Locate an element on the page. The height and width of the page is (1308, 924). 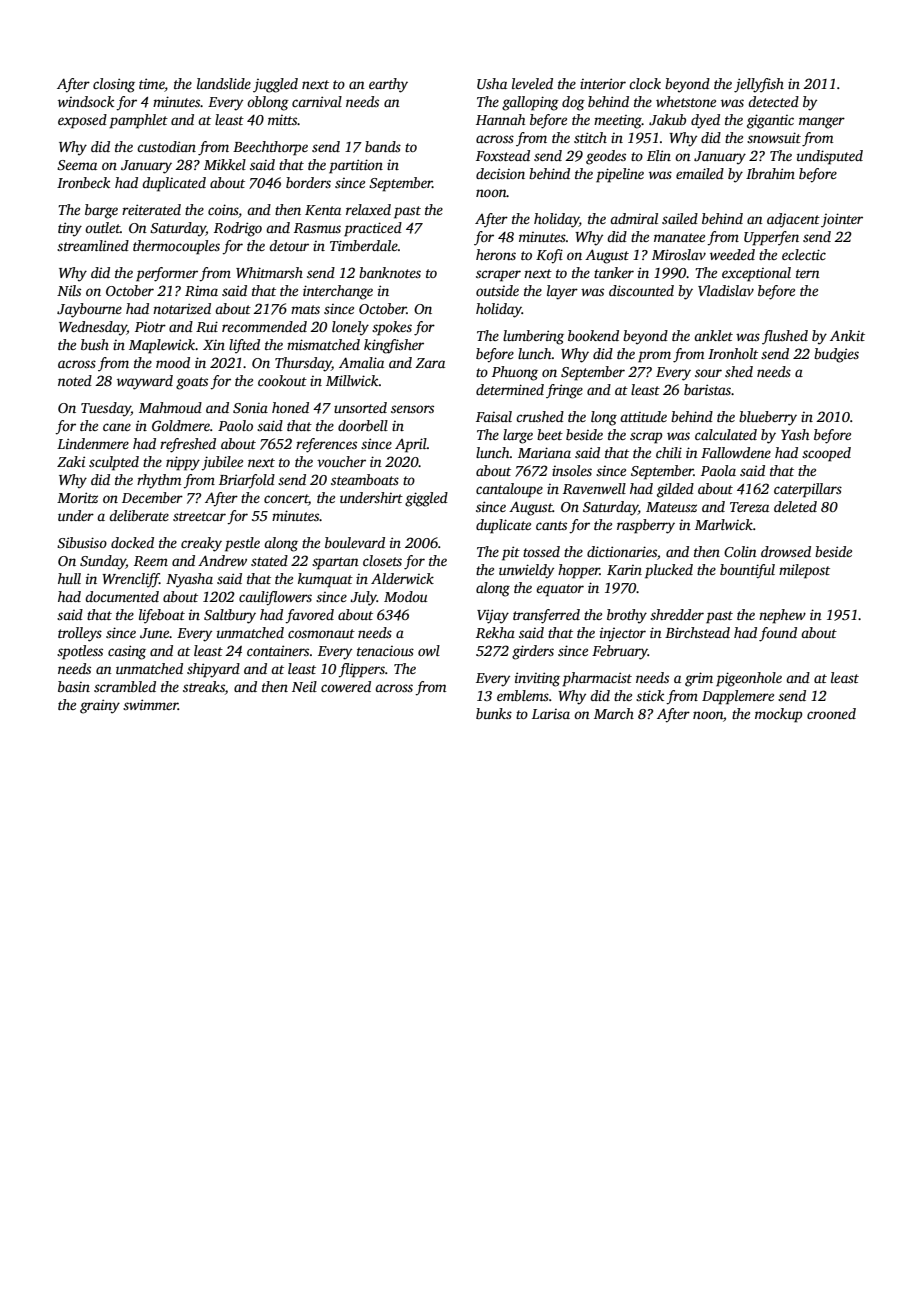
shipyard is located at coordinates (213, 670).
